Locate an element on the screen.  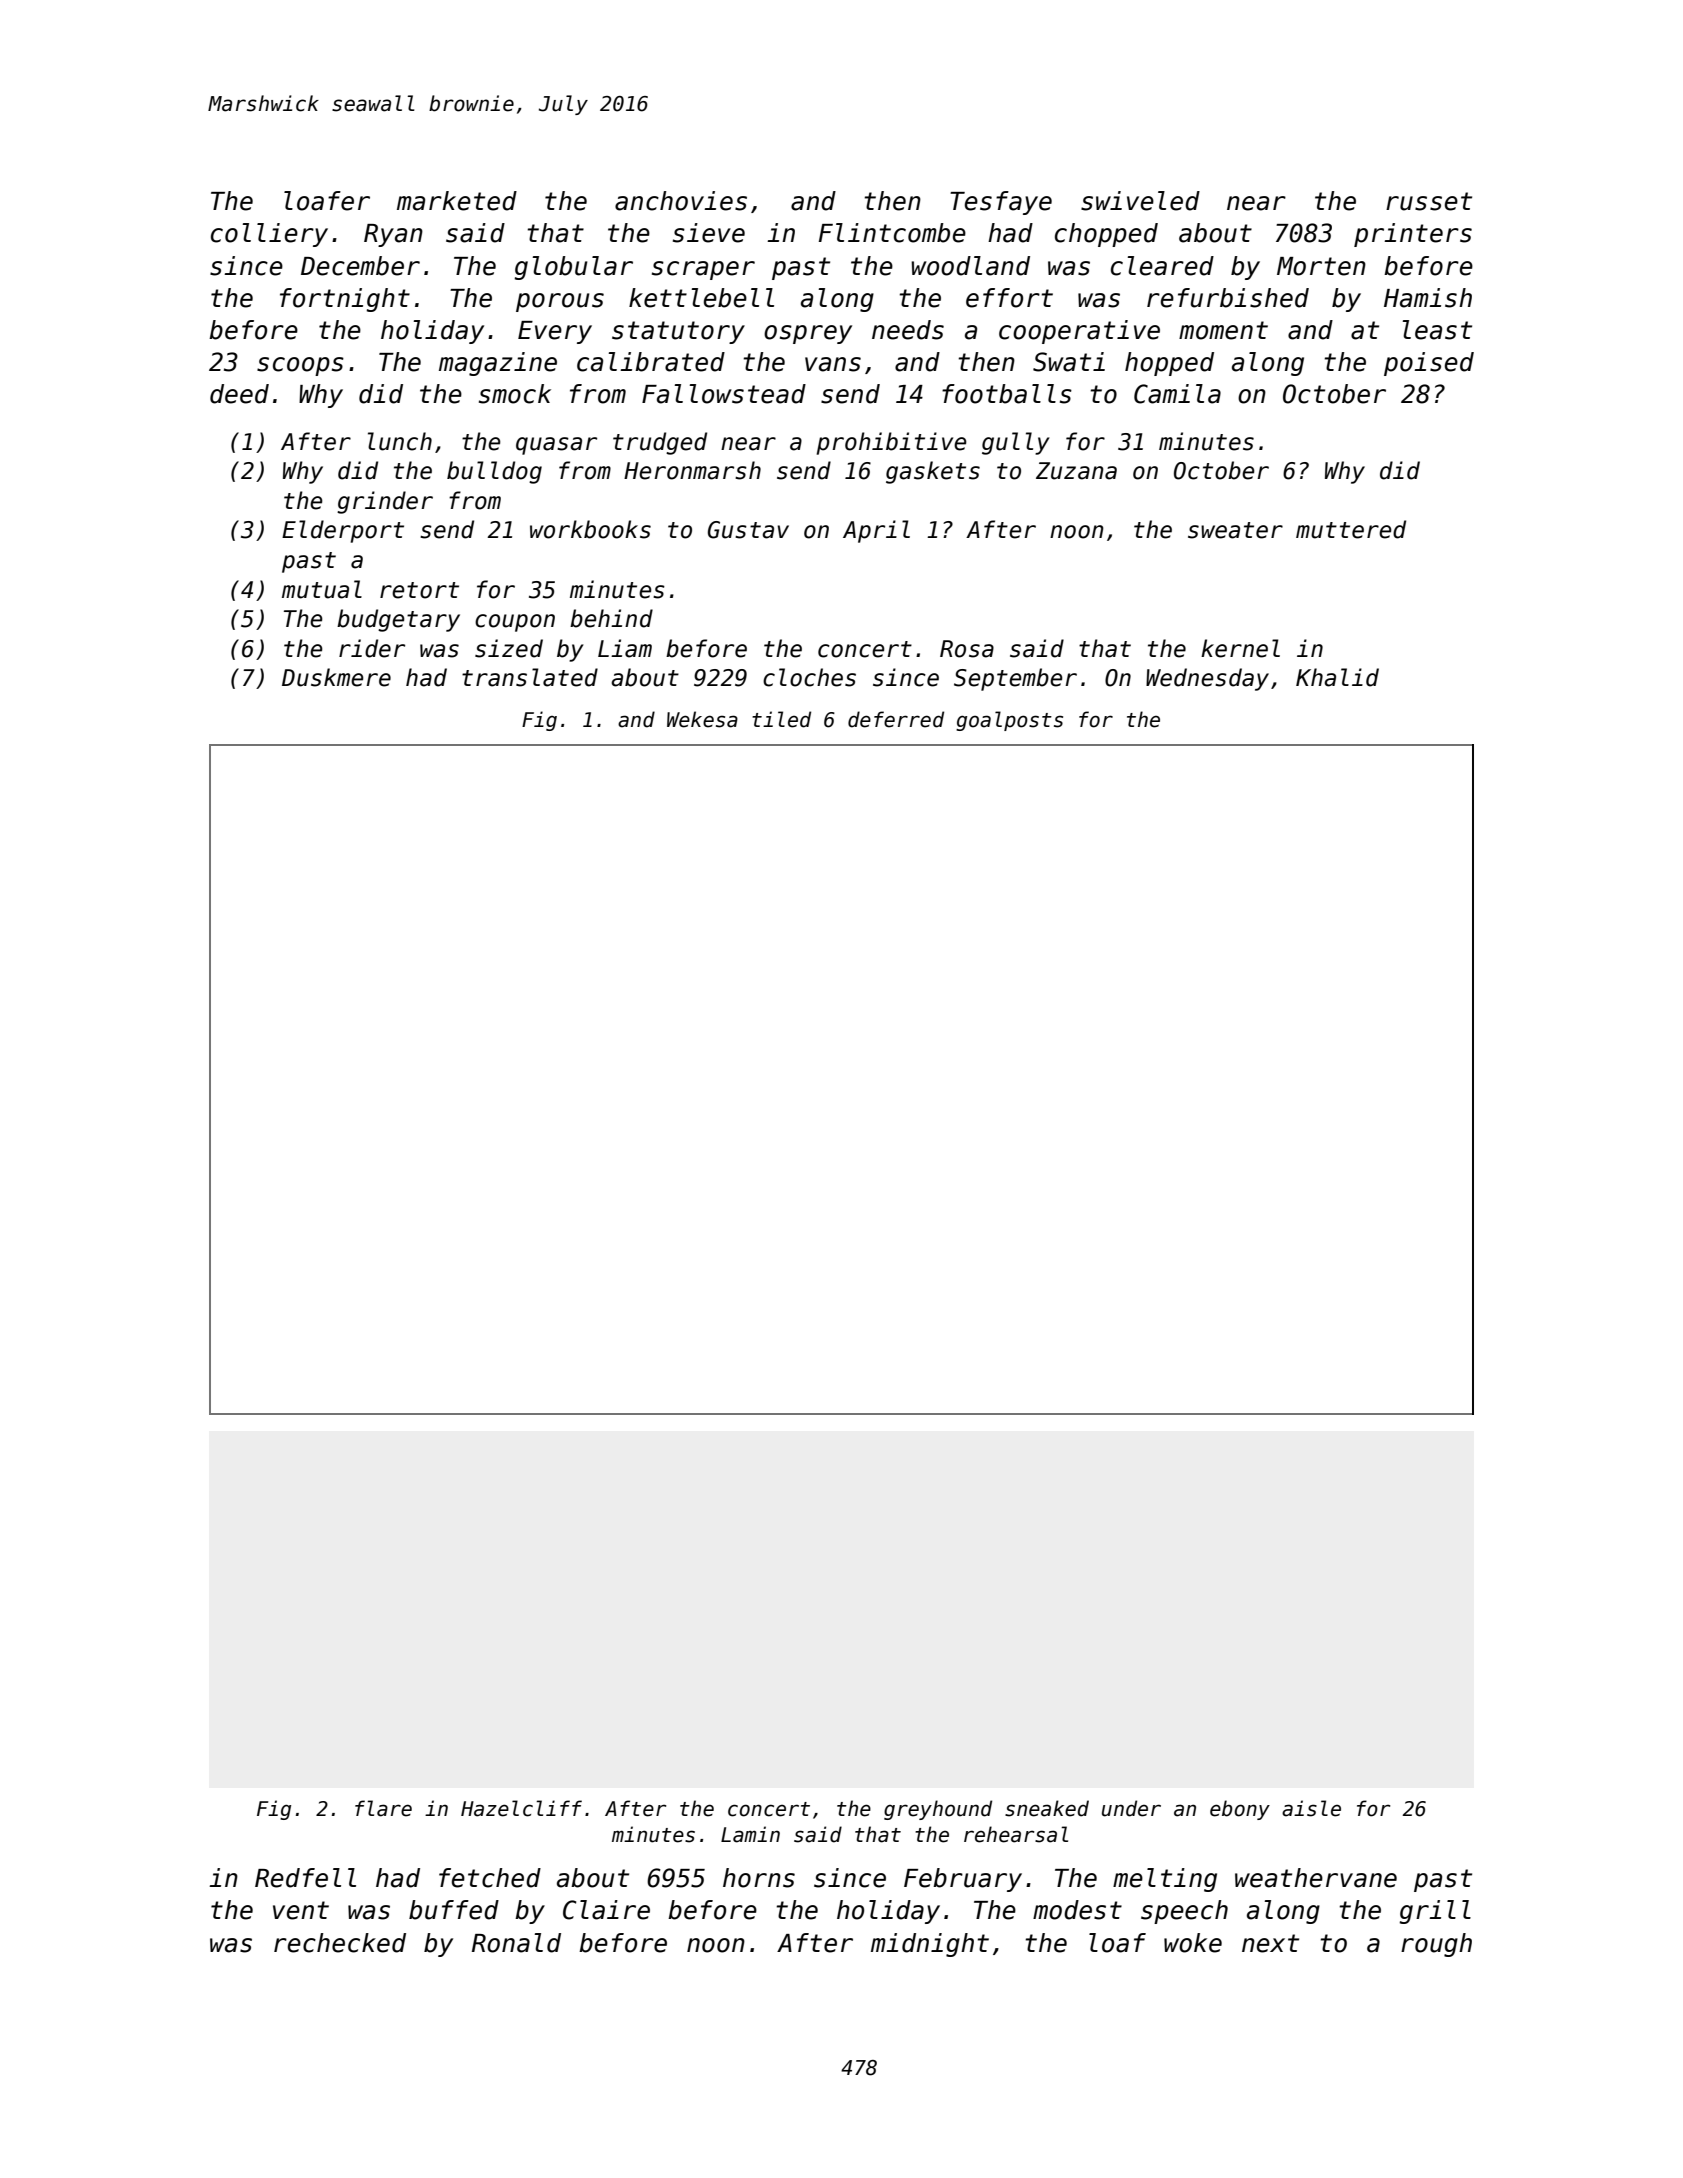
poised is located at coordinates (1429, 364).
